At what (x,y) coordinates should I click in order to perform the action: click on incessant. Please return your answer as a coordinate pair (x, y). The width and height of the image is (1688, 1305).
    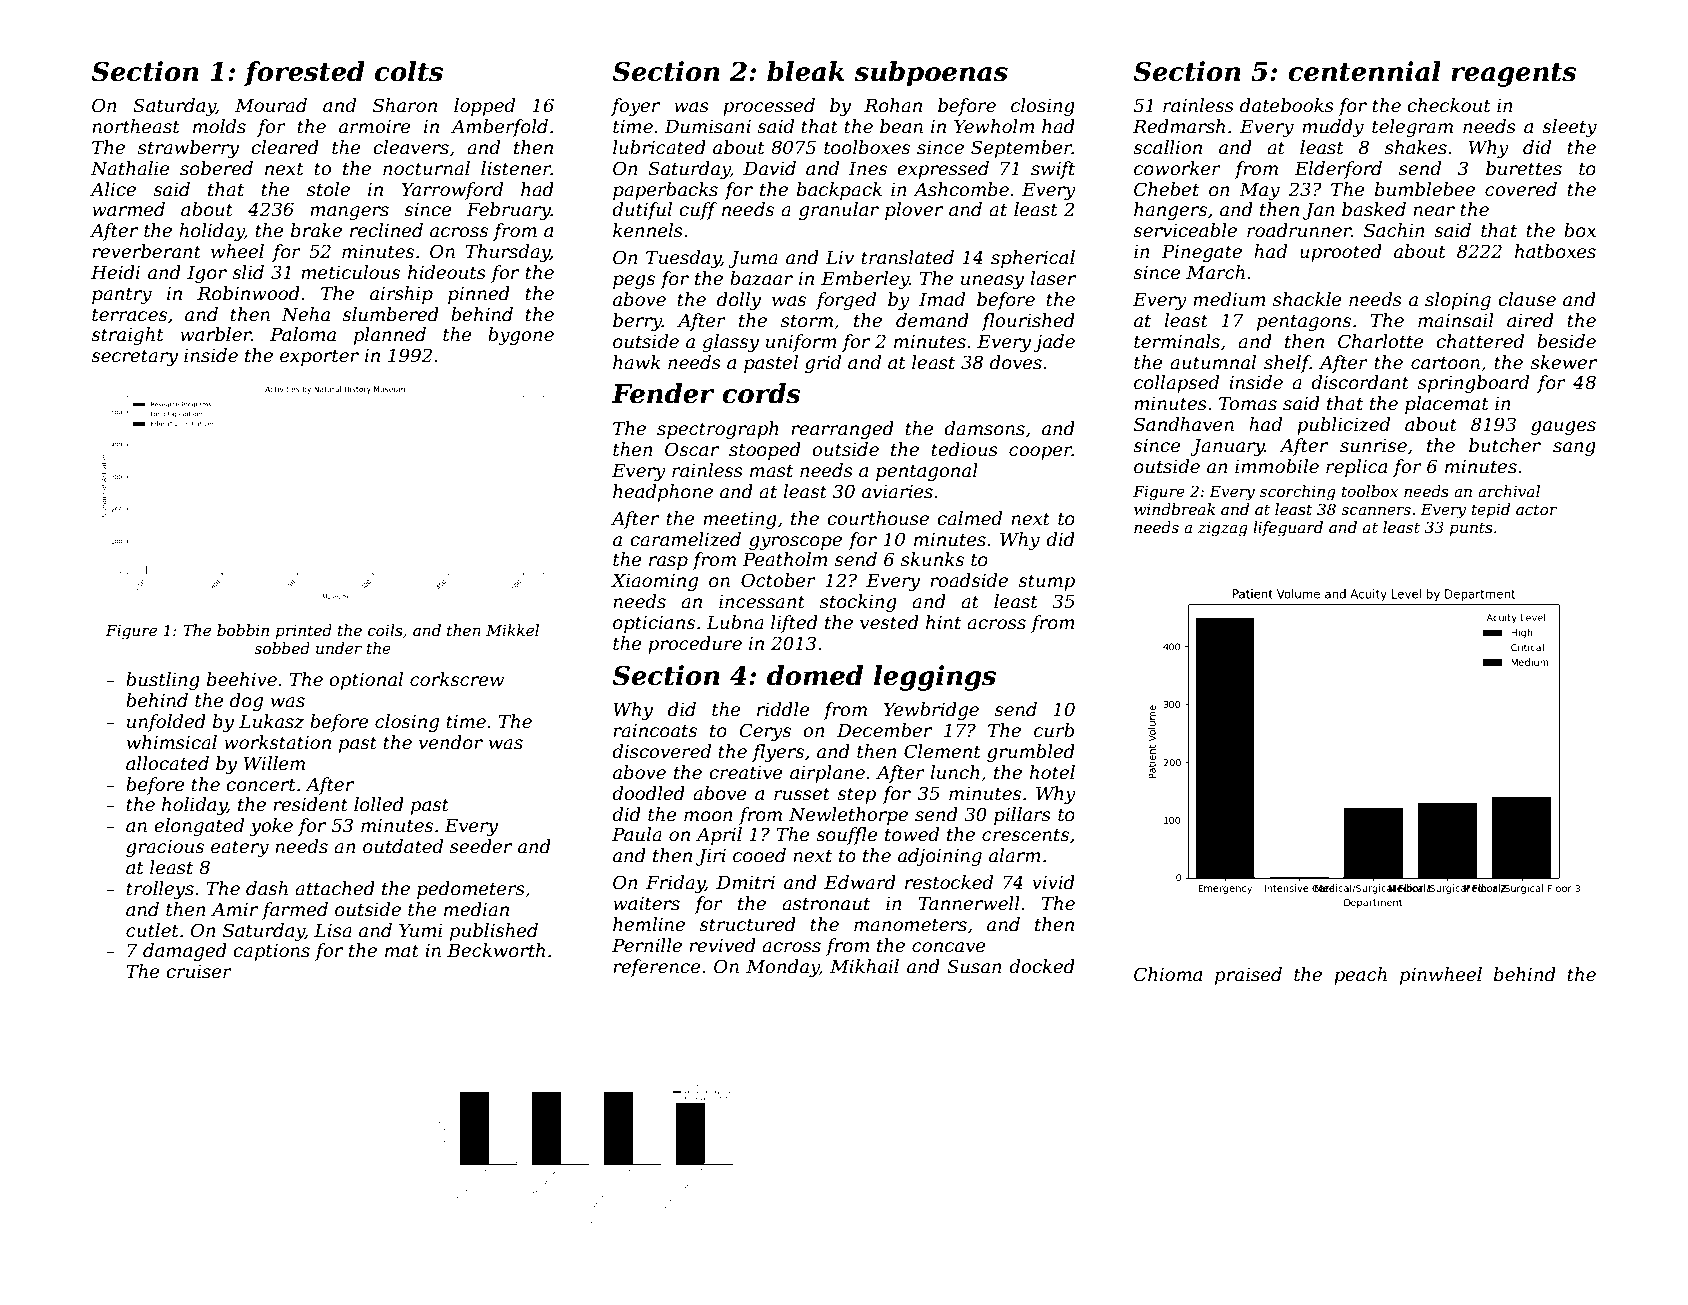
    Looking at the image, I should click on (762, 601).
